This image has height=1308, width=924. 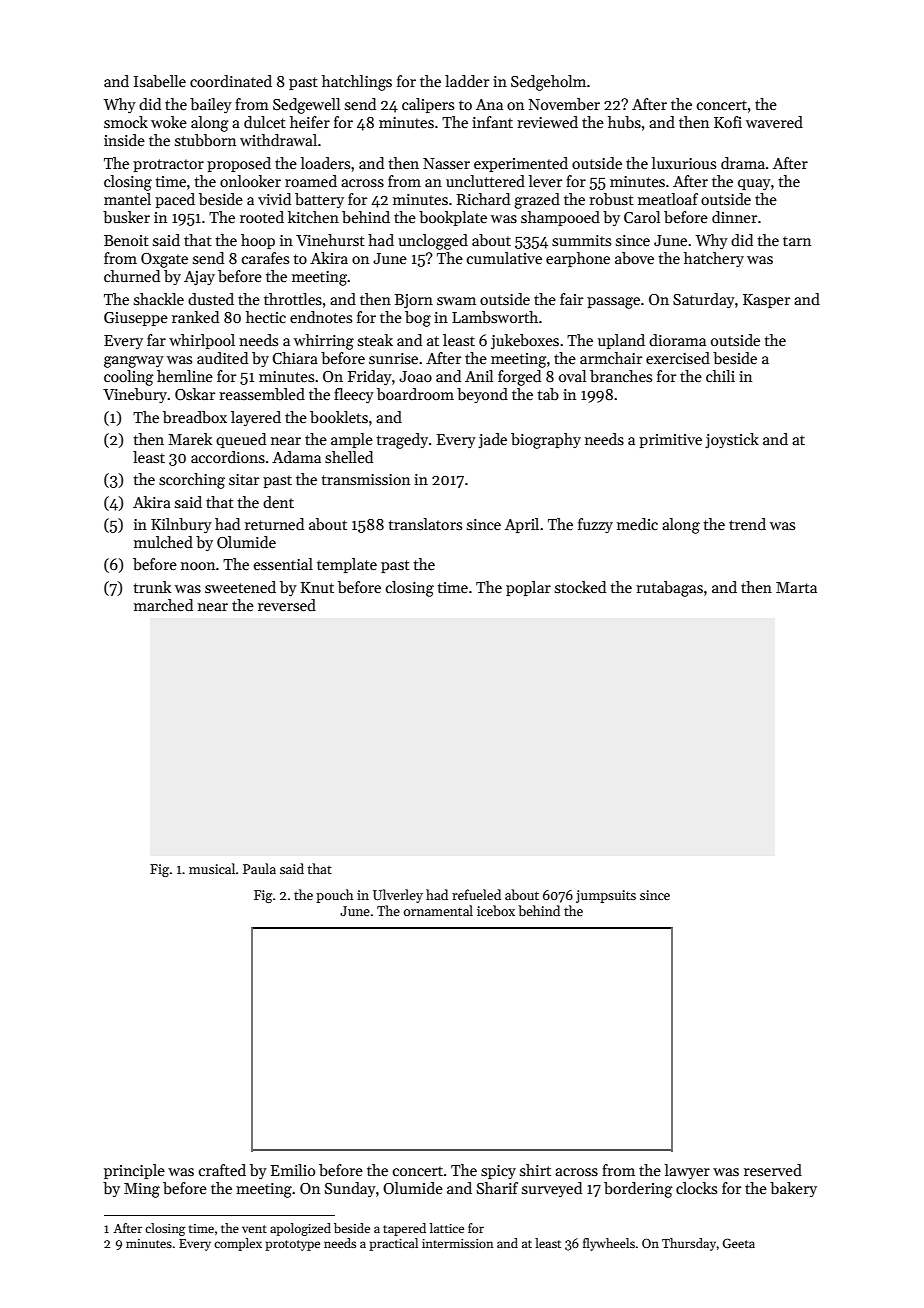 What do you see at coordinates (142, 1190) in the image?
I see `Ming` at bounding box center [142, 1190].
